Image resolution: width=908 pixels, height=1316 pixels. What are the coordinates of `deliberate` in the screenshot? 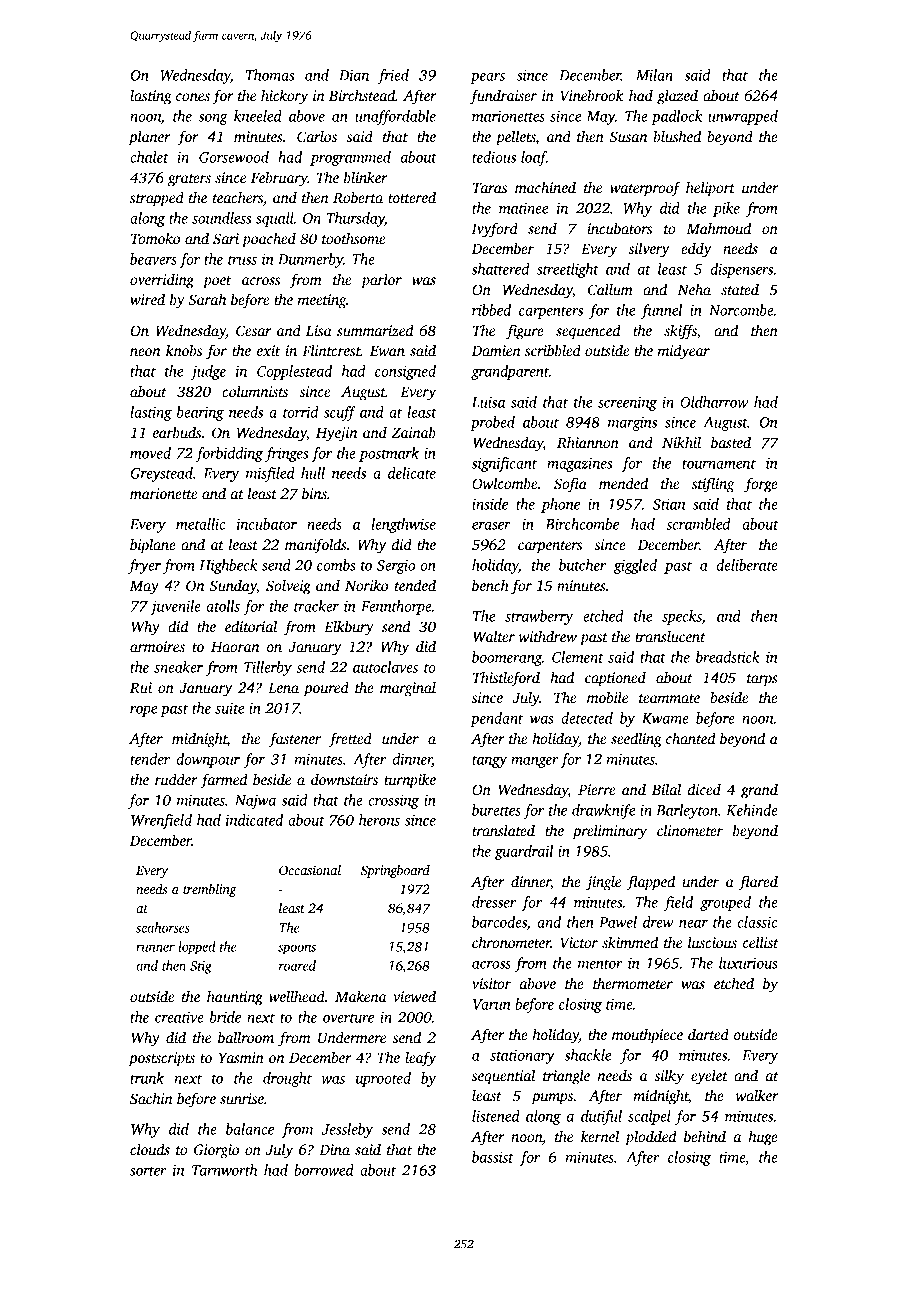 It's located at (747, 565).
